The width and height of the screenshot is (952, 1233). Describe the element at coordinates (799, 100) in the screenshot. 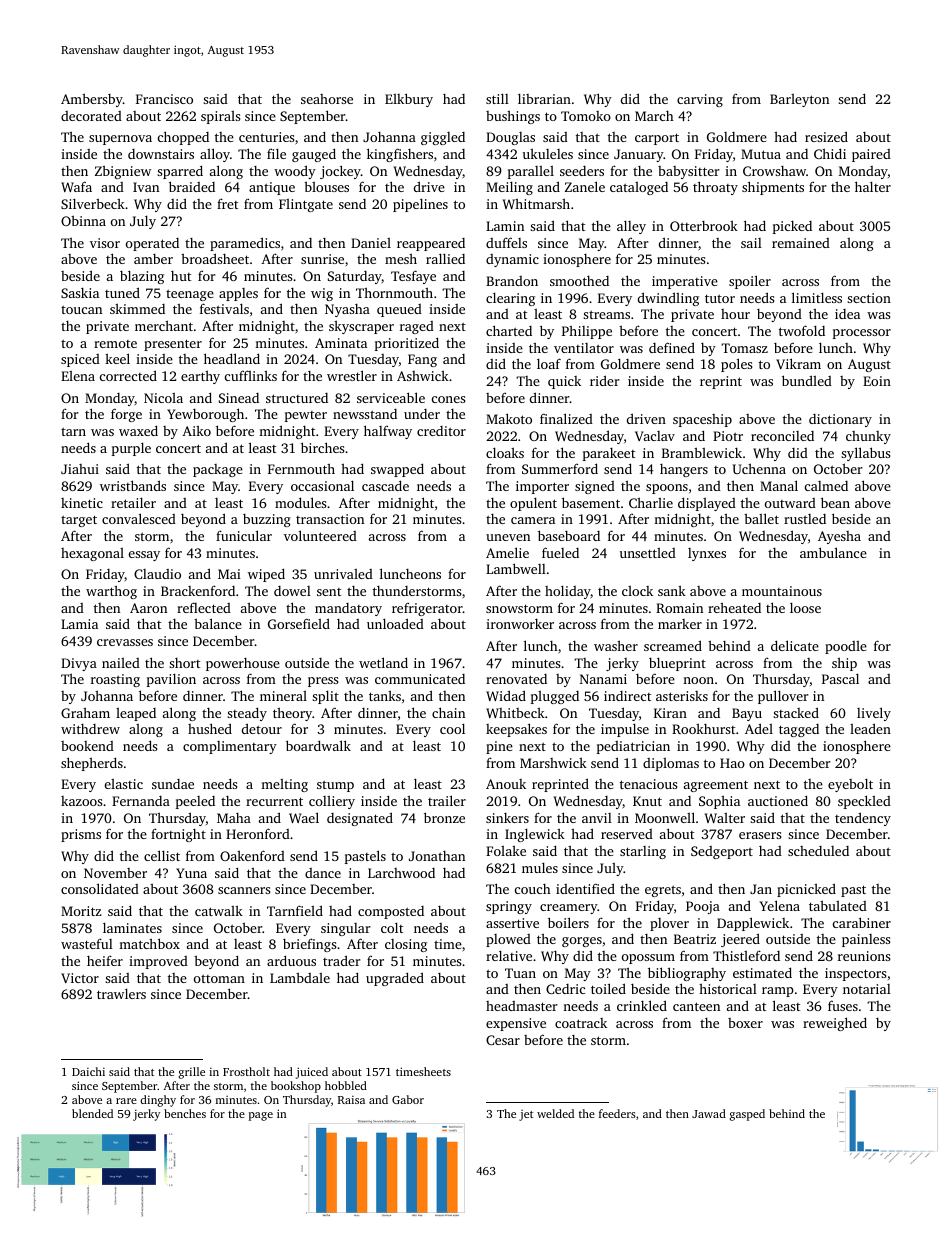

I see `Barleyton` at that location.
